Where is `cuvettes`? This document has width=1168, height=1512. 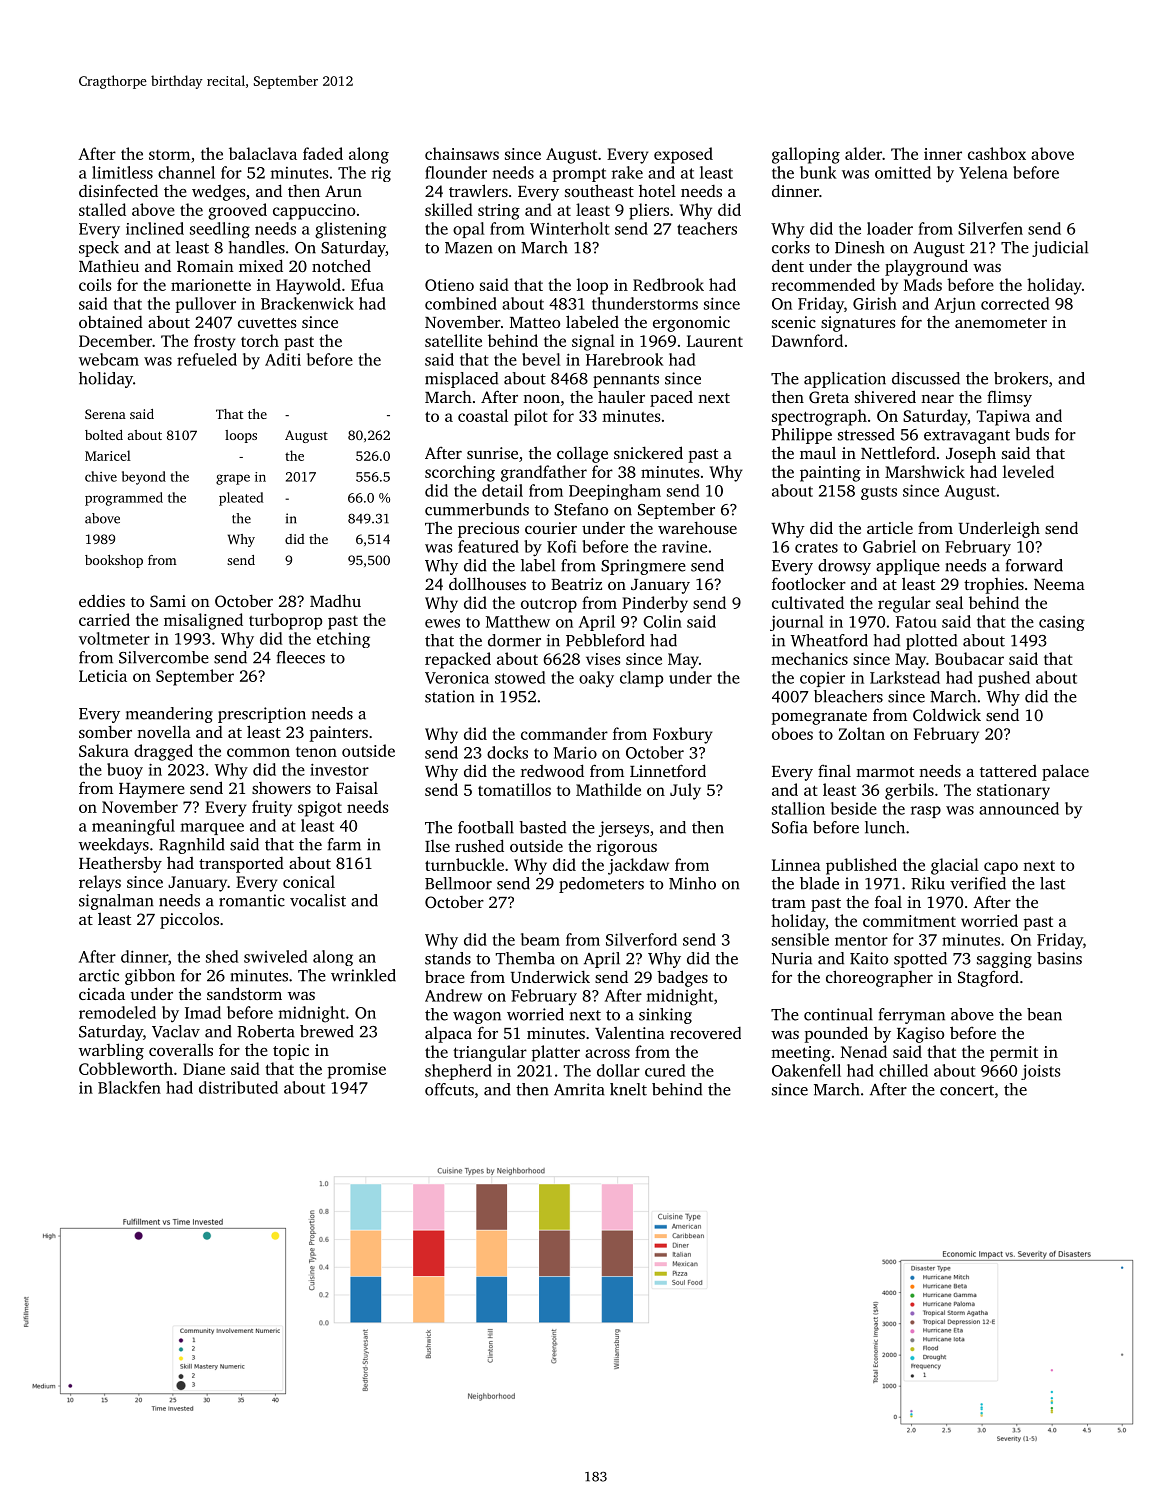
cuvettes is located at coordinates (267, 323).
